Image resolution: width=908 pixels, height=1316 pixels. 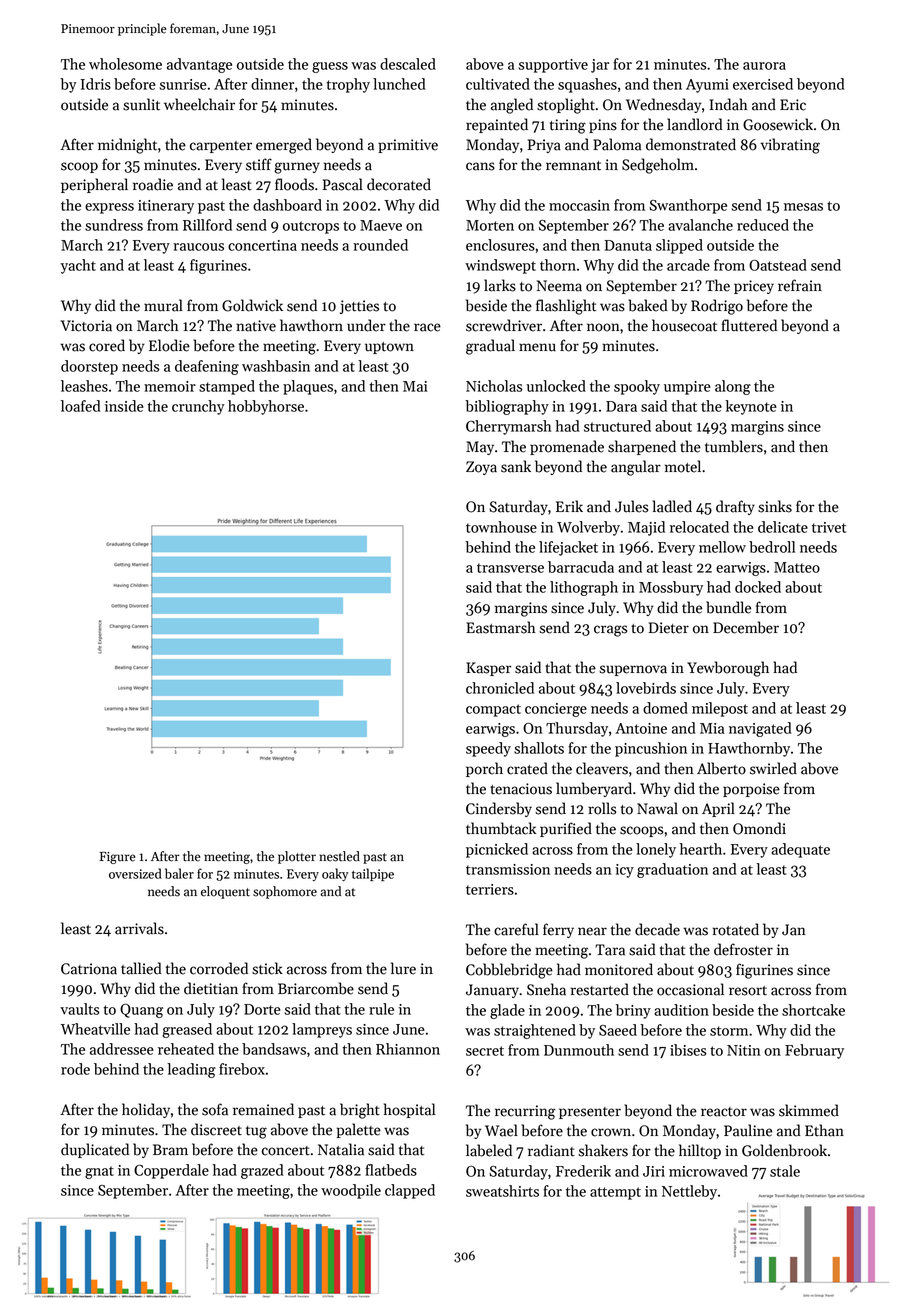 What do you see at coordinates (707, 86) in the page?
I see `Ayumi` at bounding box center [707, 86].
